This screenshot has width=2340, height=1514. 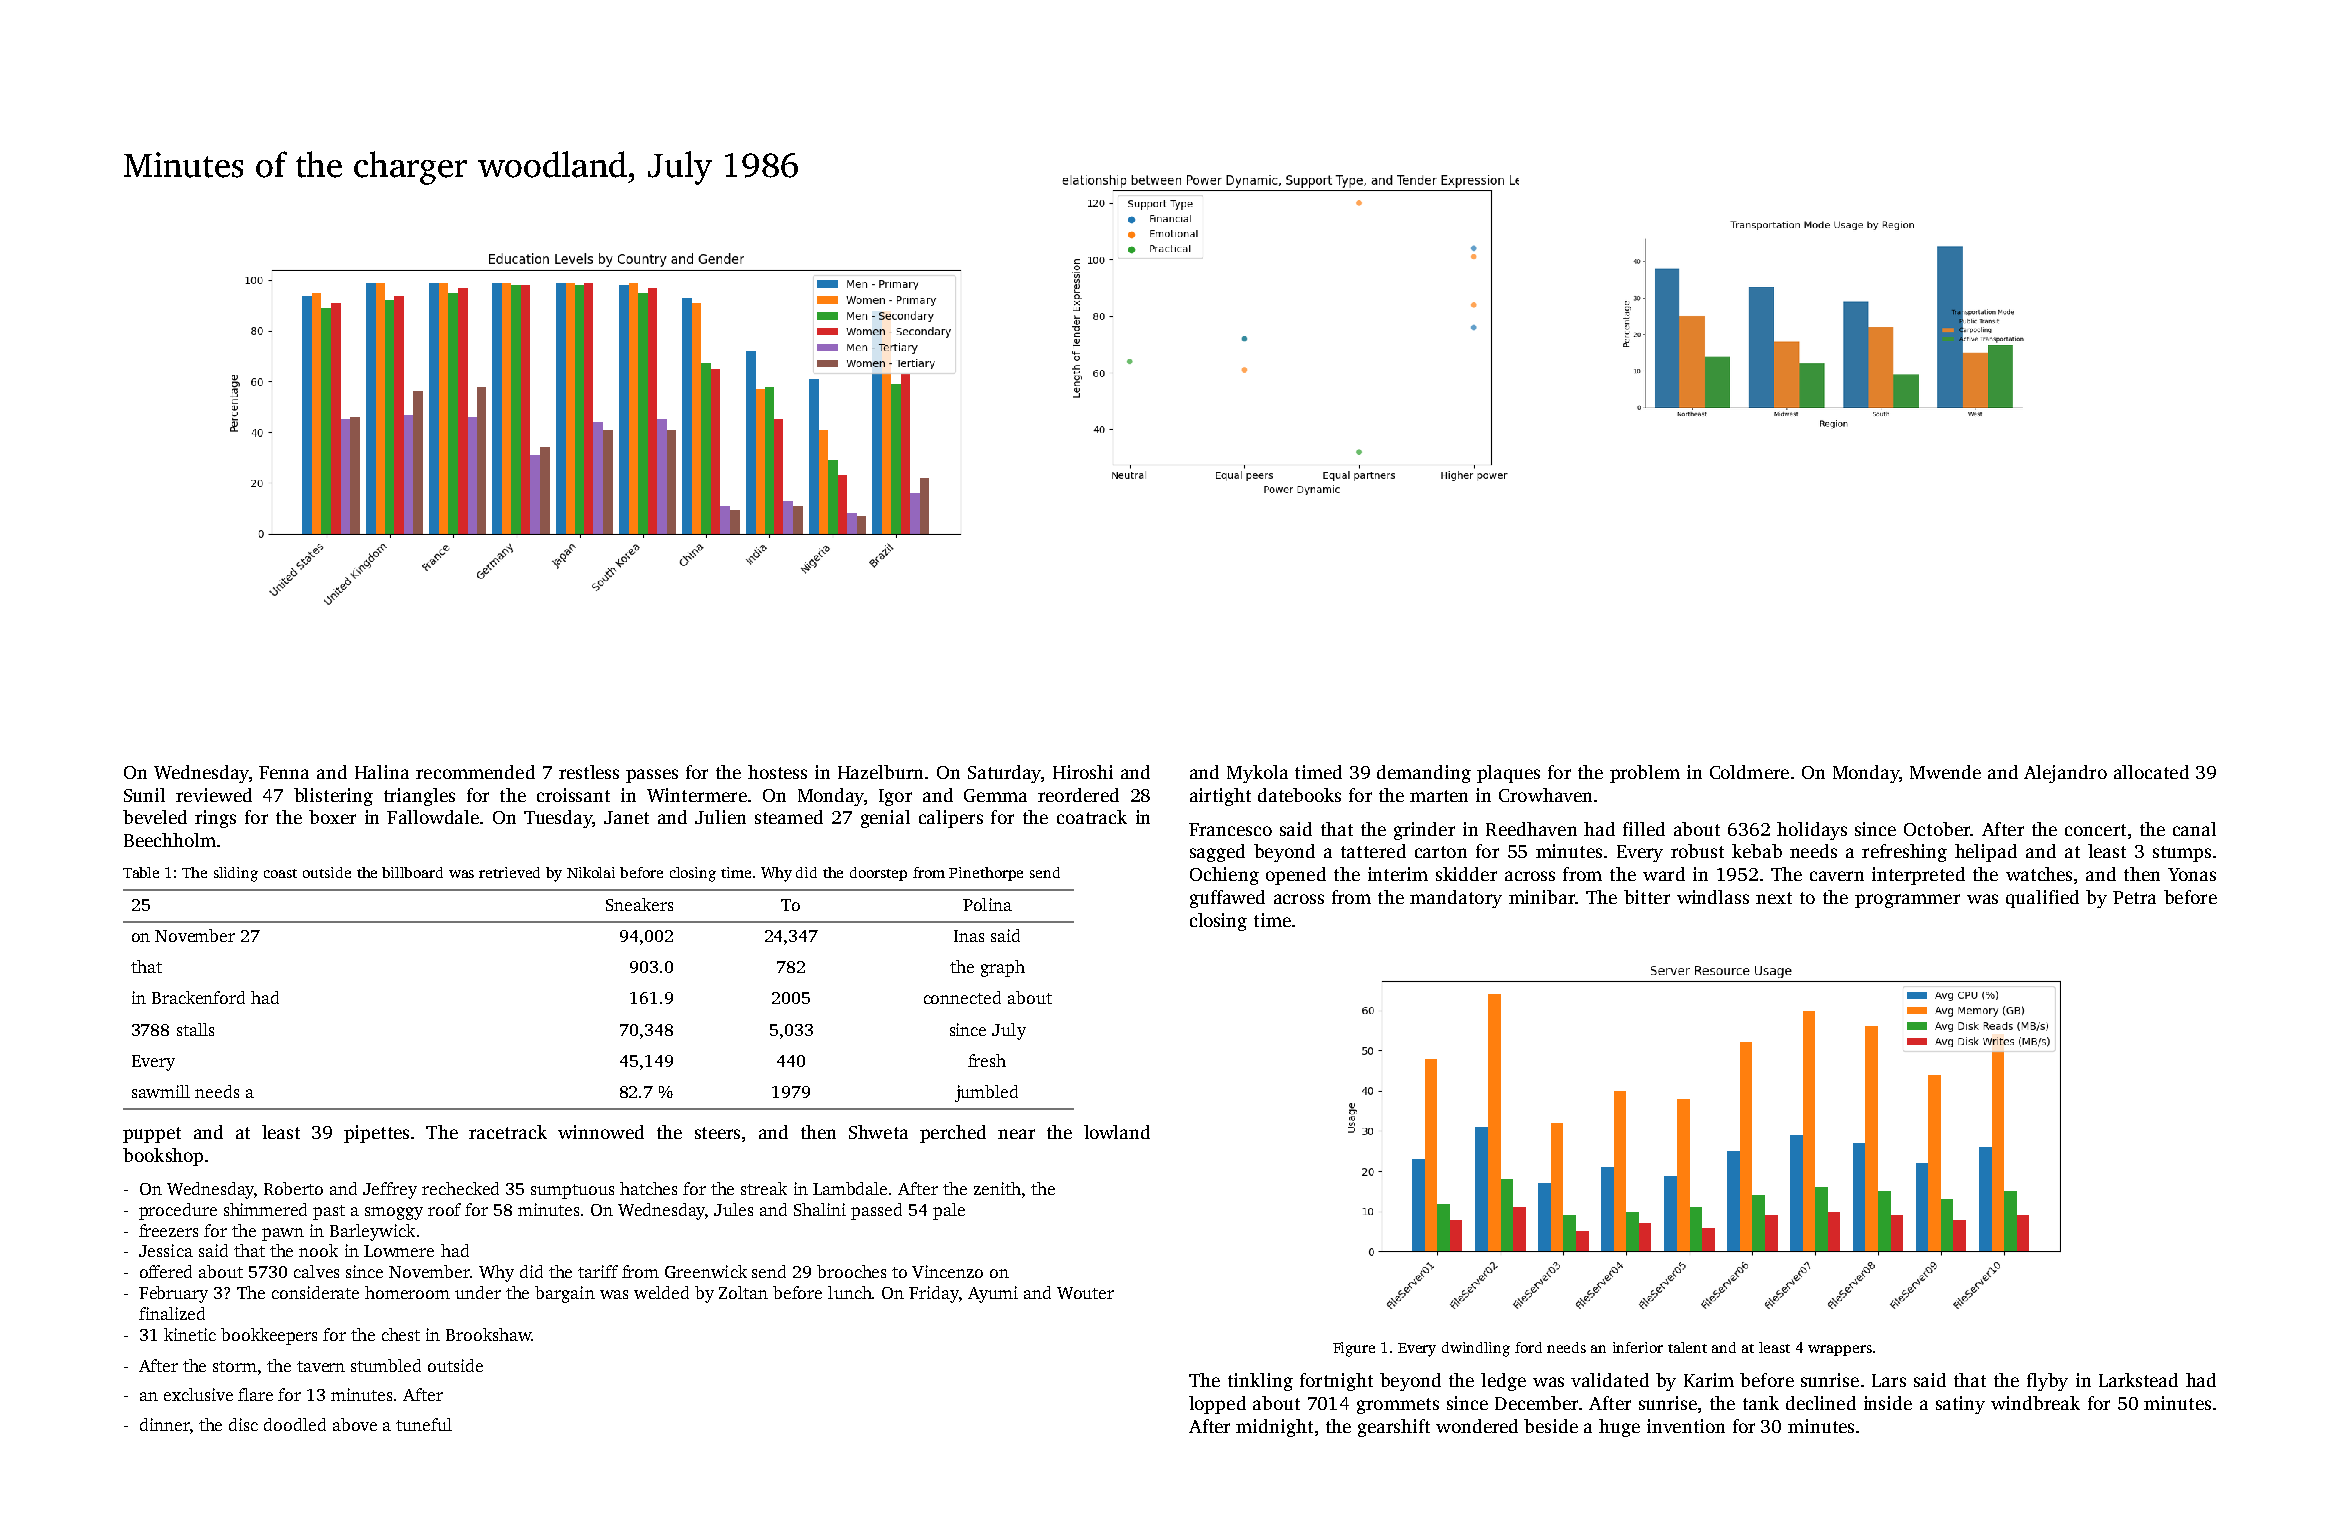 What do you see at coordinates (424, 1424) in the screenshot?
I see `tuneful` at bounding box center [424, 1424].
